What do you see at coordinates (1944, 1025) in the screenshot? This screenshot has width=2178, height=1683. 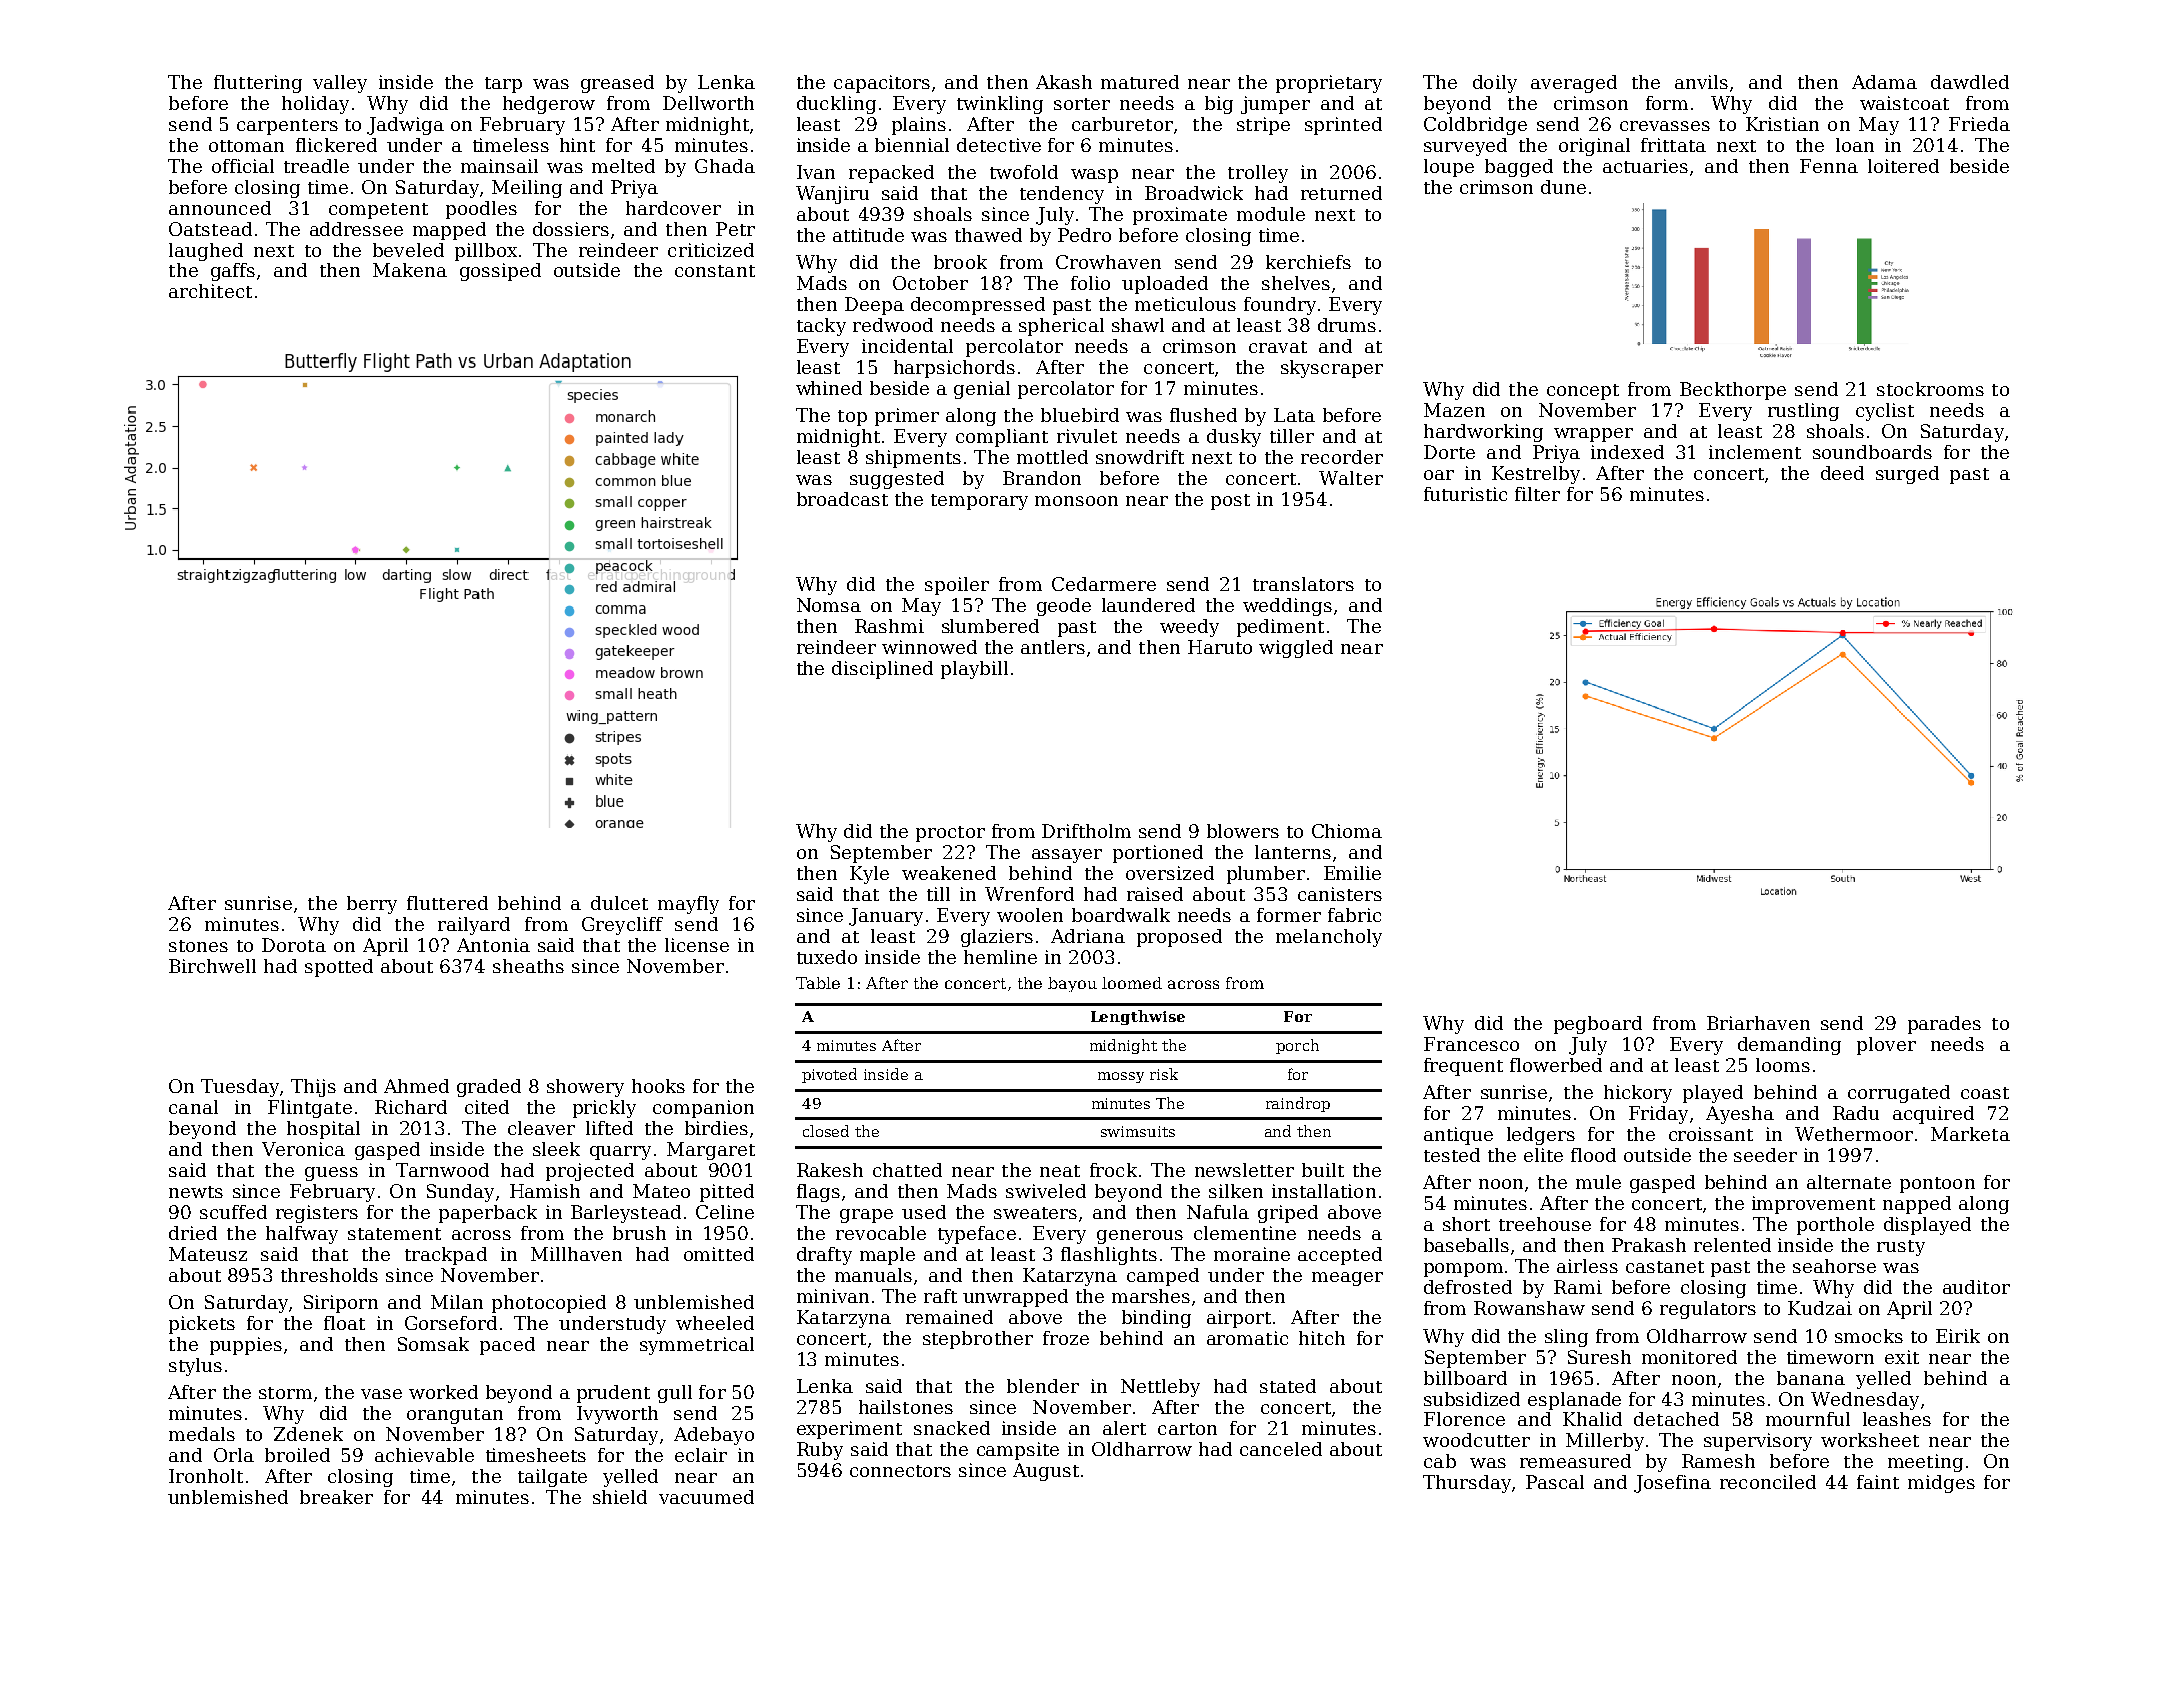 I see `parades` at bounding box center [1944, 1025].
